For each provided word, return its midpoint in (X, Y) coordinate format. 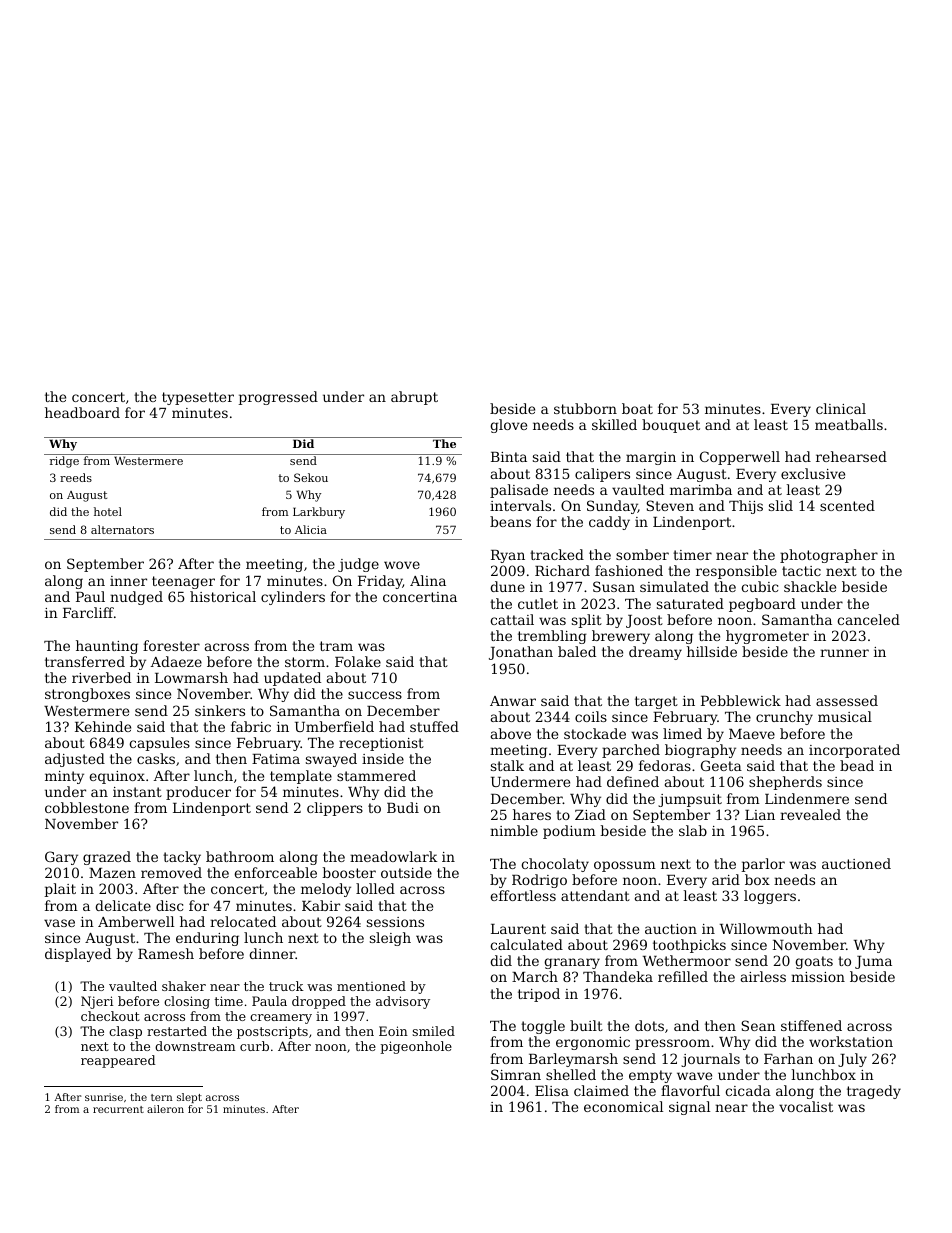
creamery (281, 1019)
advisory (403, 1002)
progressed (278, 398)
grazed (107, 858)
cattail (512, 619)
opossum (625, 866)
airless (763, 976)
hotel (108, 511)
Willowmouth (766, 928)
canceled (868, 619)
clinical (841, 408)
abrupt (414, 398)
